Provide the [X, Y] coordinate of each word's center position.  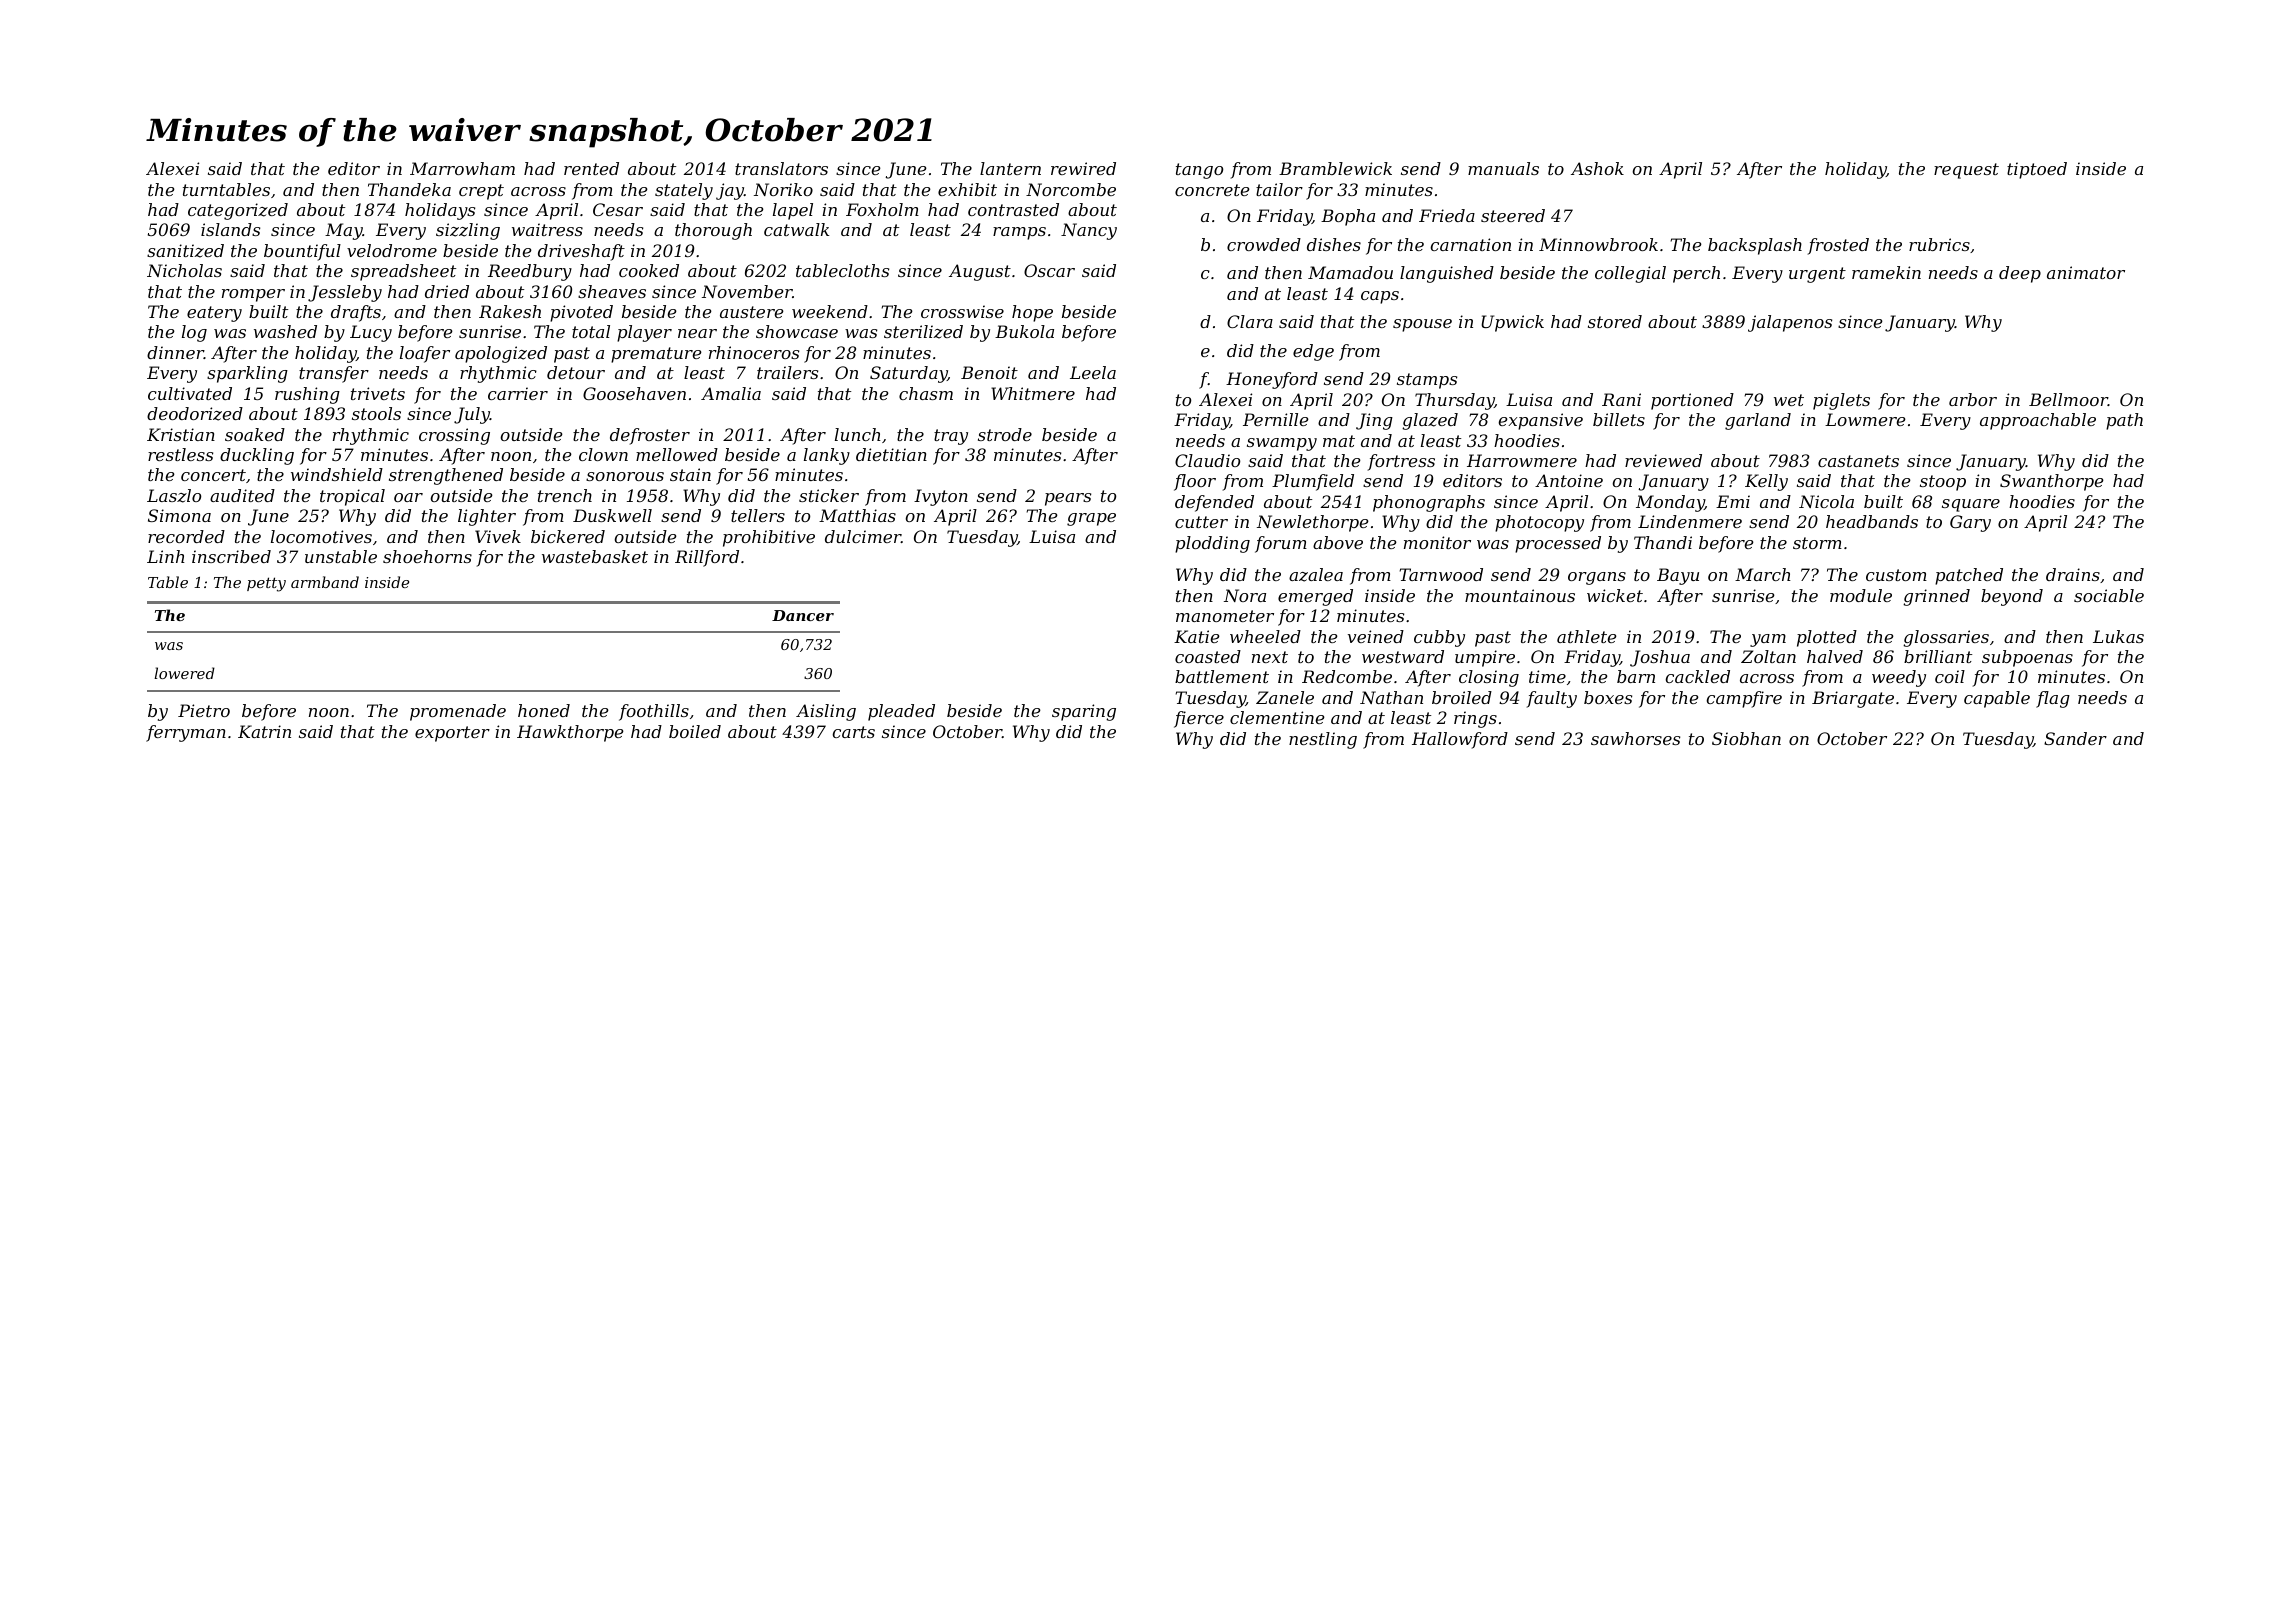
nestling [1323, 740]
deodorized [195, 414]
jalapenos [1790, 323]
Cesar [618, 209]
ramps [1019, 233]
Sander [2075, 738]
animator [2086, 272]
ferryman [186, 733]
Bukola [1024, 331]
